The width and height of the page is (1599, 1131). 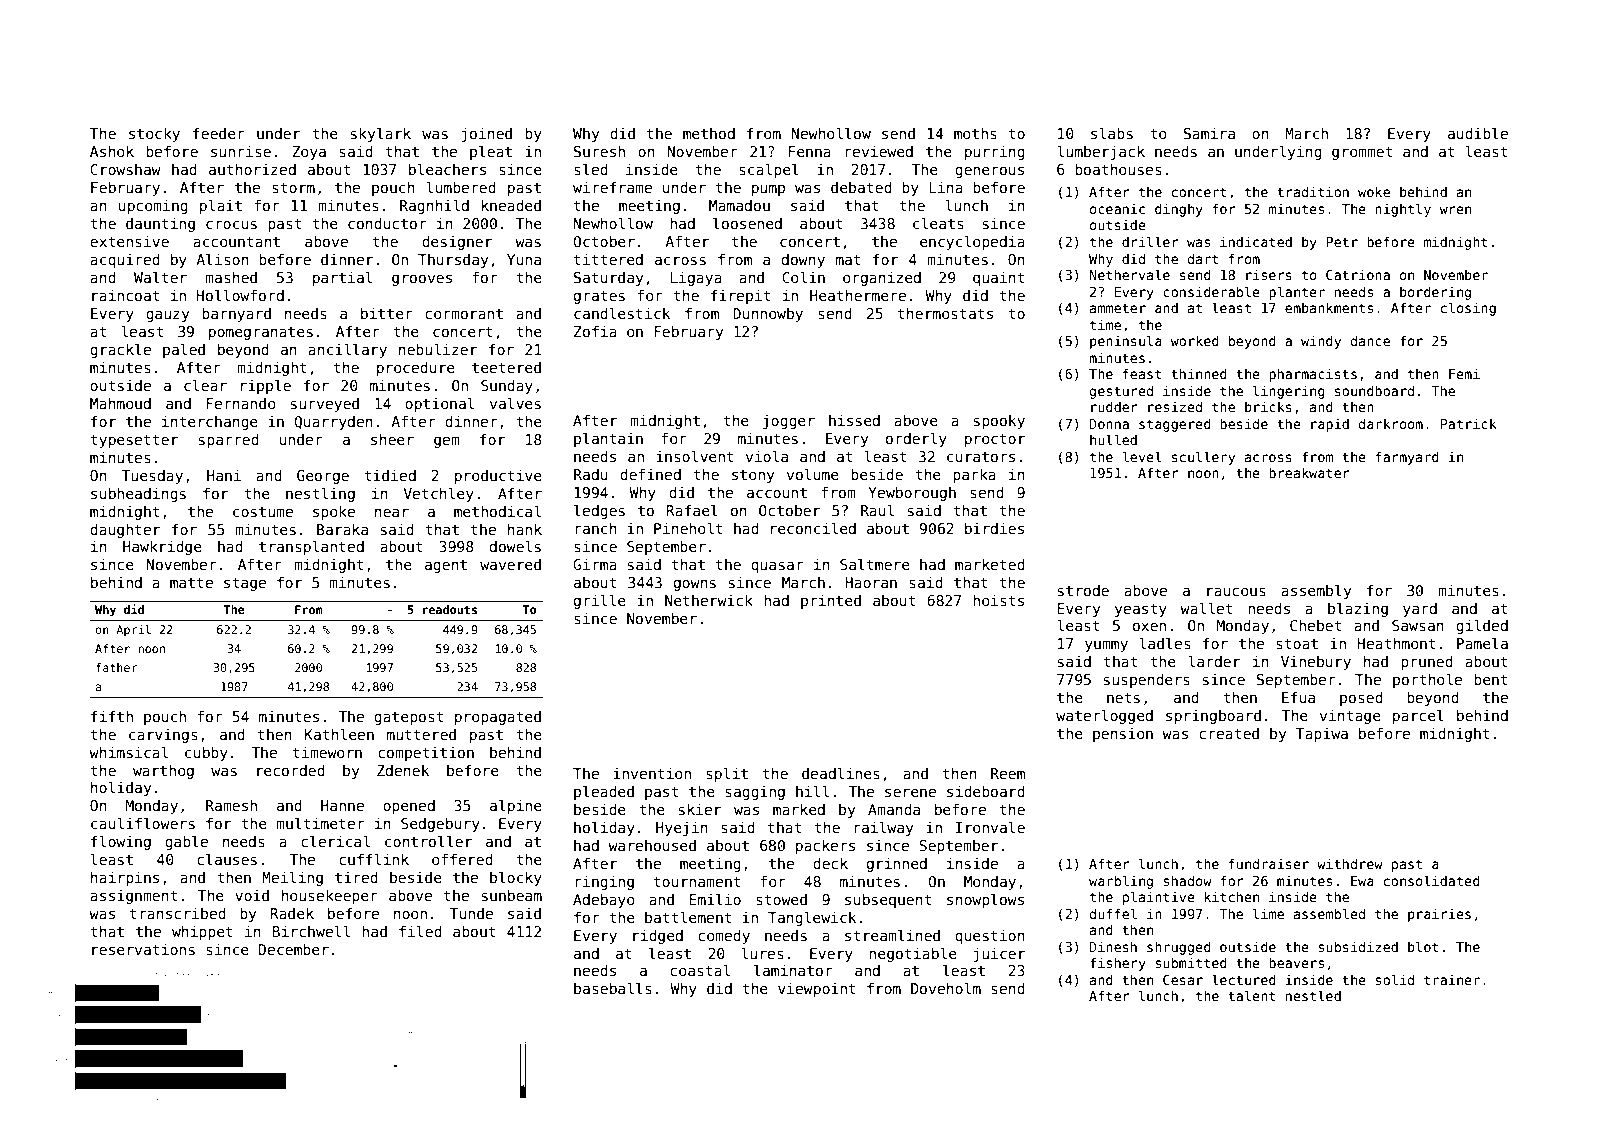 I want to click on cauliflowers, so click(x=143, y=823).
